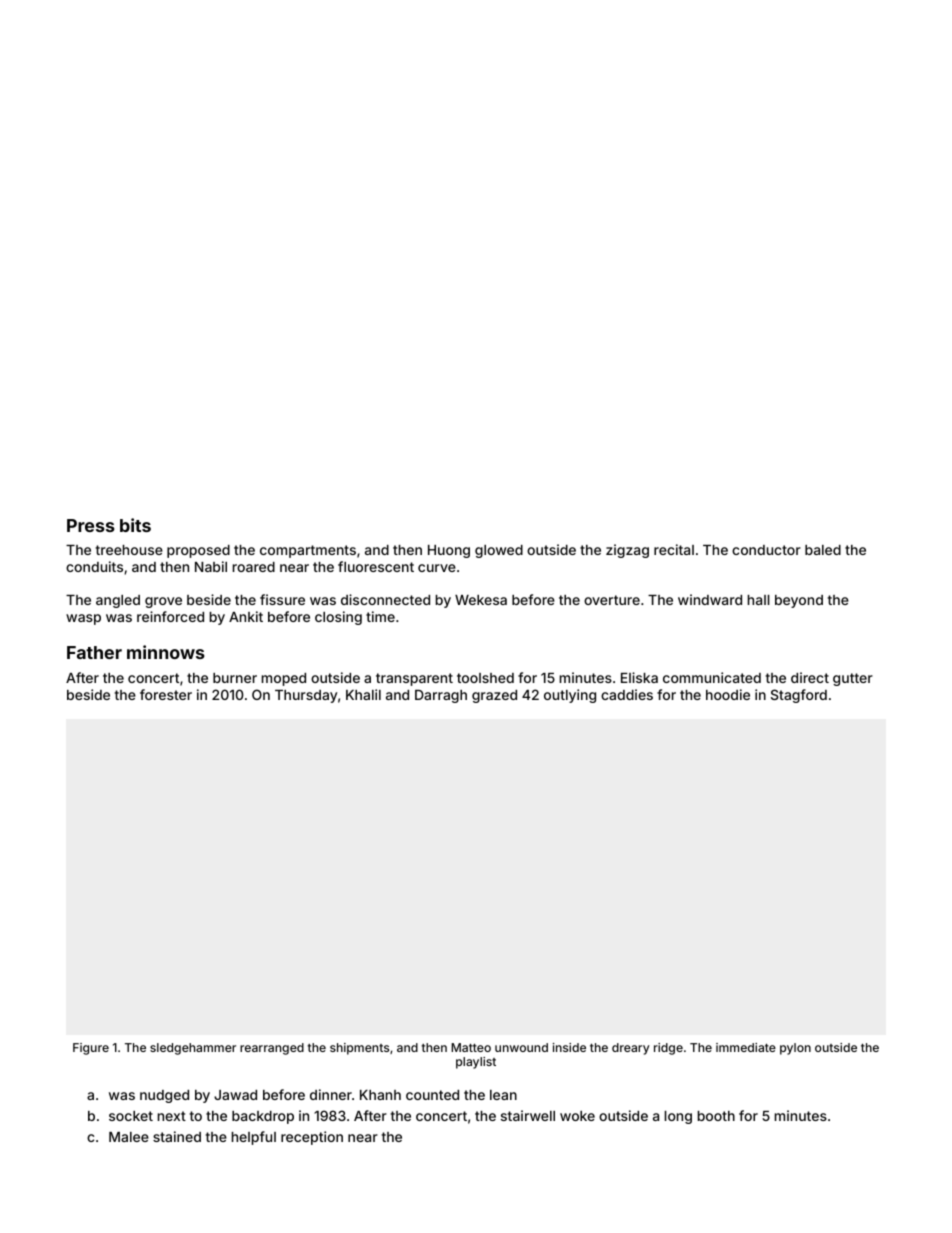  Describe the element at coordinates (284, 679) in the screenshot. I see `moped` at that location.
